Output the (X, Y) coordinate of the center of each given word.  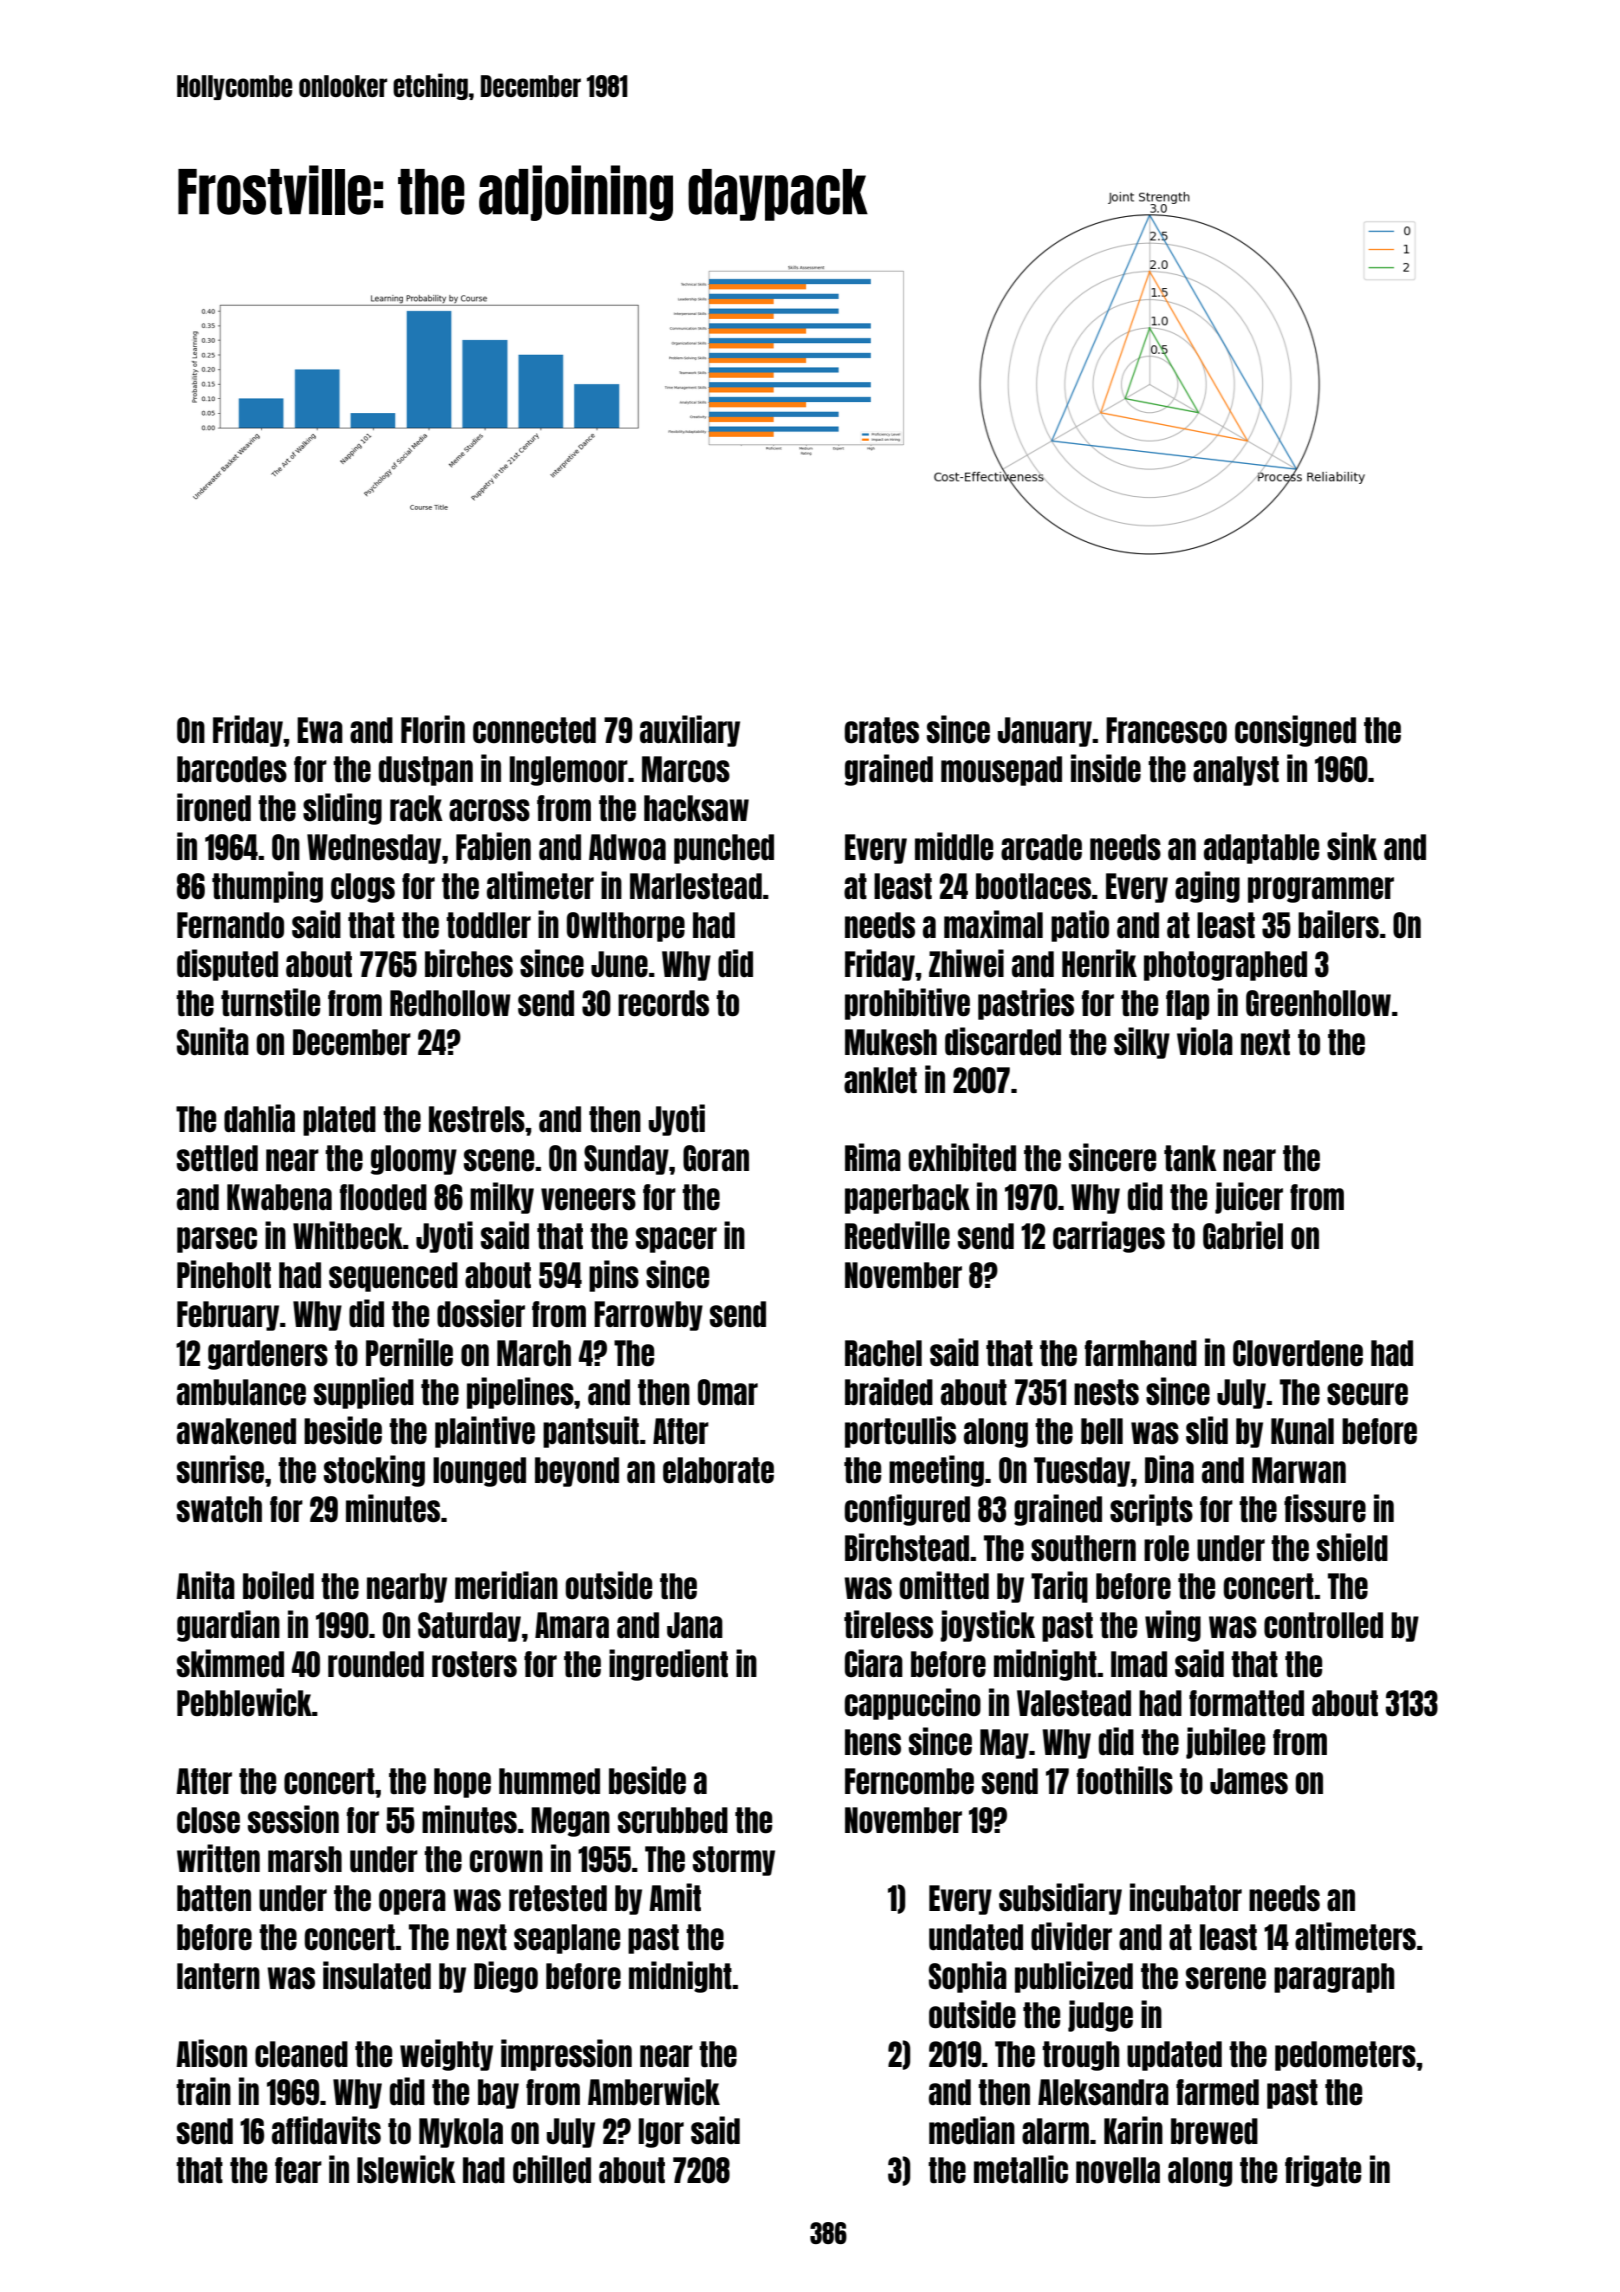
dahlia (259, 1118)
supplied (364, 1393)
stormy (734, 1861)
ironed (214, 807)
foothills (1125, 1780)
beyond (577, 1472)
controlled (1323, 1625)
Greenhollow (1318, 1003)
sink (1352, 846)
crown (506, 1861)
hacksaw (696, 808)
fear (298, 2170)
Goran (716, 1158)
